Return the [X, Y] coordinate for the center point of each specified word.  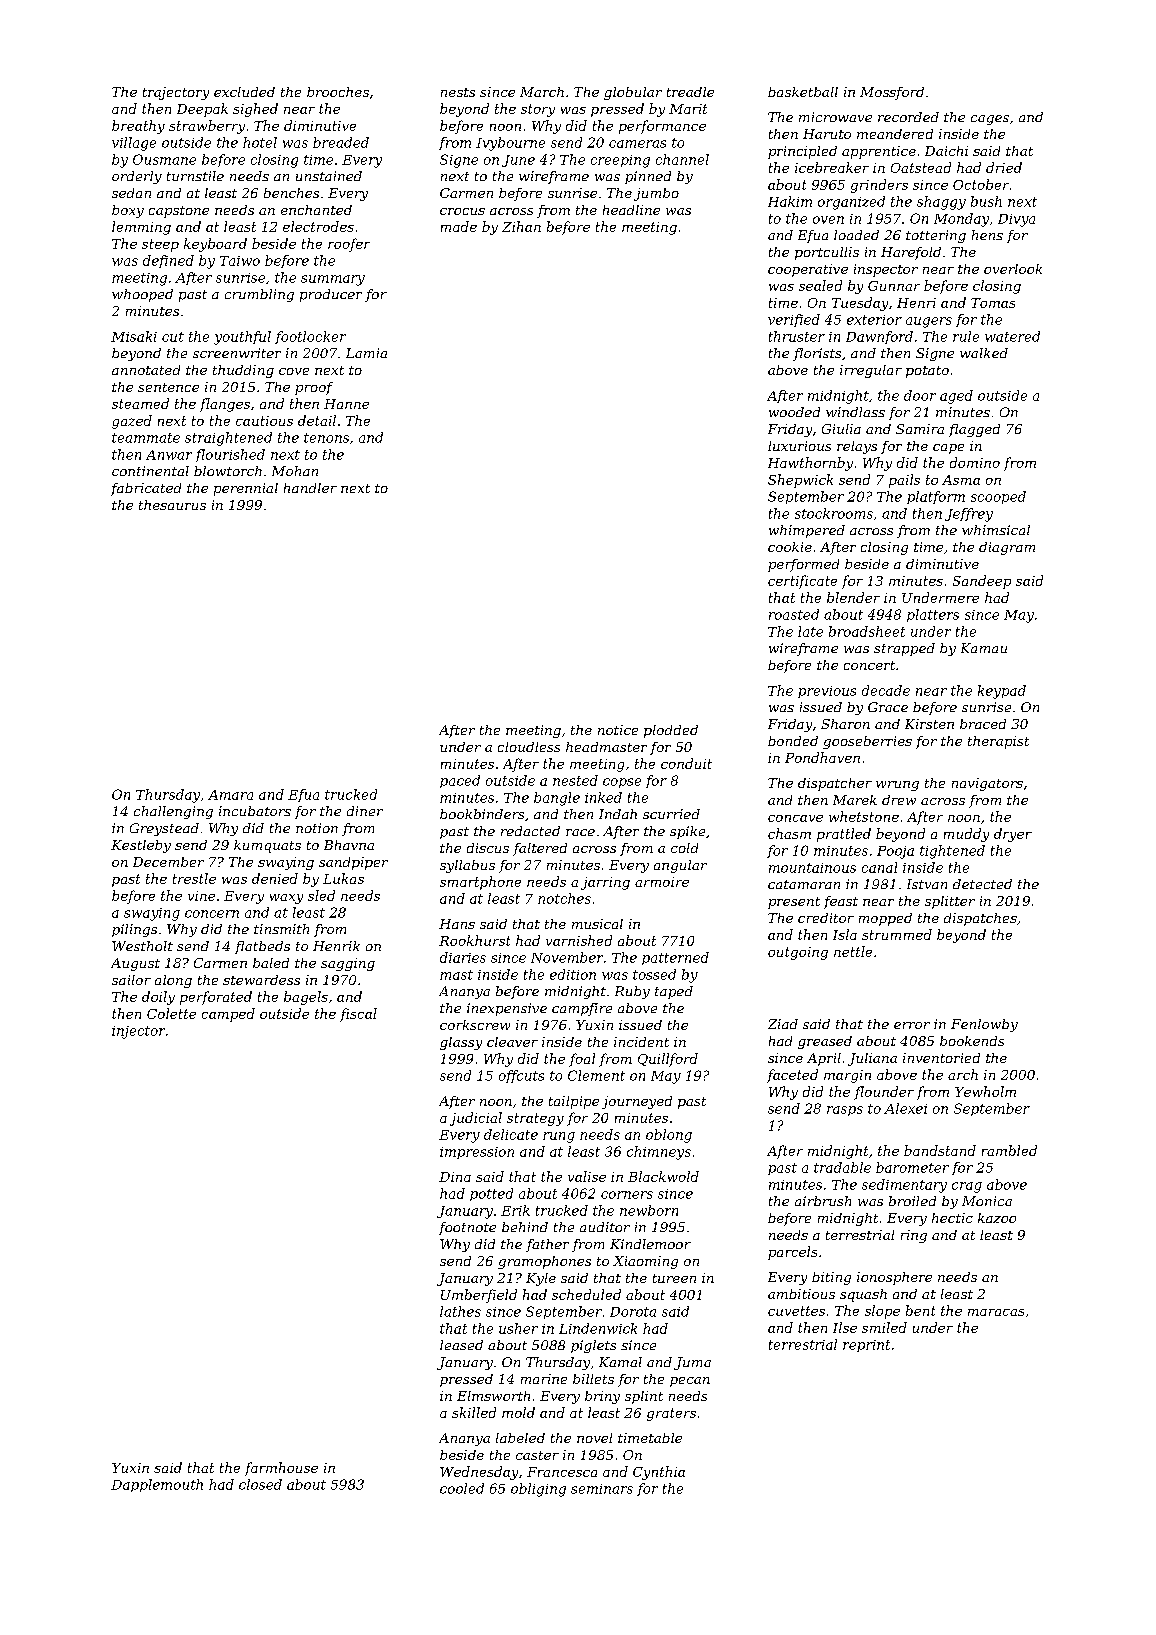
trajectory [176, 93]
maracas [996, 1312]
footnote [467, 1228]
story [538, 110]
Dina [455, 1177]
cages [990, 120]
